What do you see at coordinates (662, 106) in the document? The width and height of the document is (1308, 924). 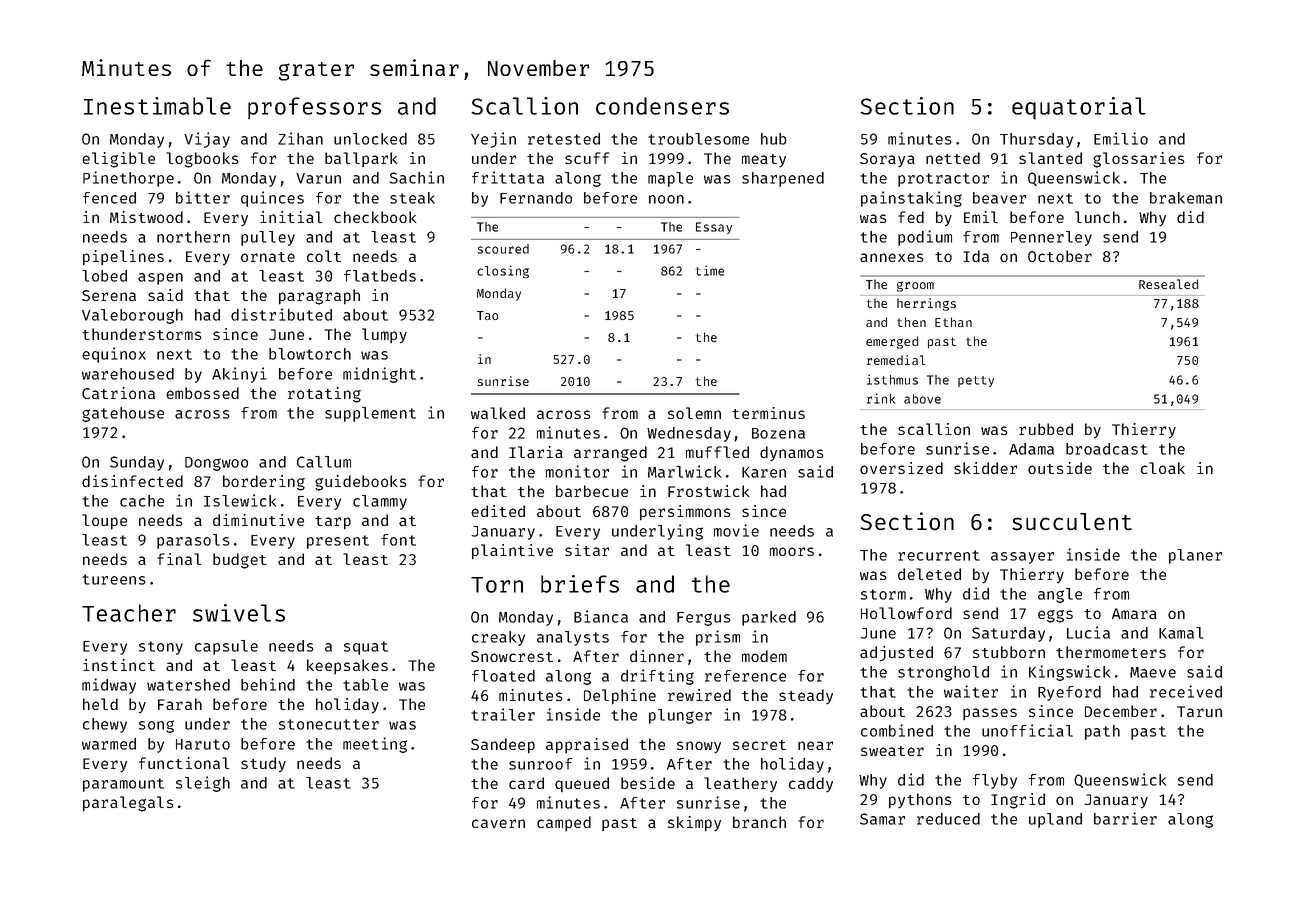 I see `condensers` at bounding box center [662, 106].
